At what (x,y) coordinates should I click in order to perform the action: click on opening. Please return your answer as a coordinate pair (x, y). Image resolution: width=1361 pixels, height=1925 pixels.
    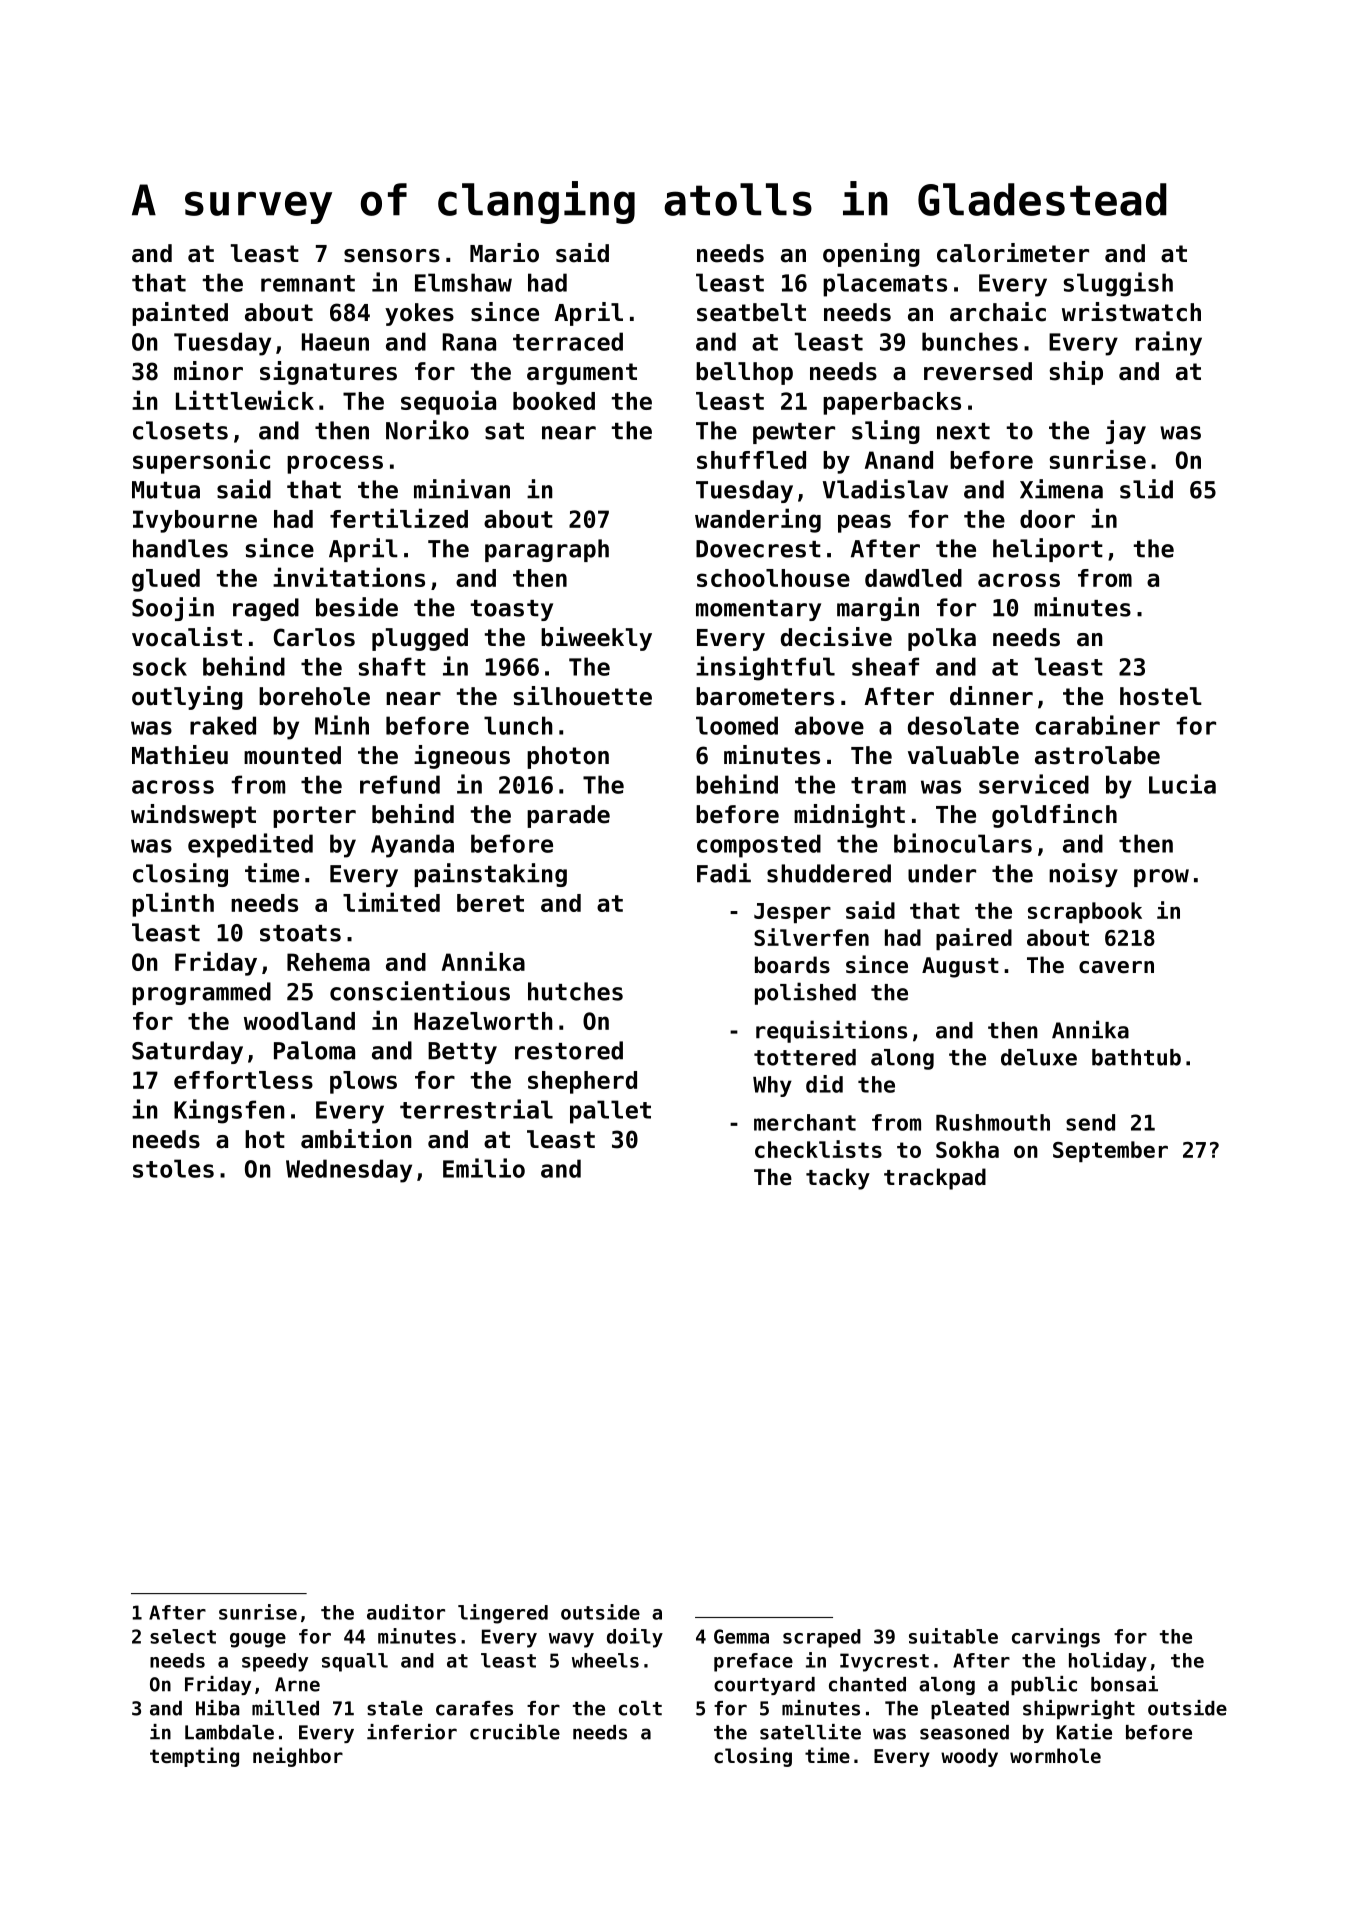
    Looking at the image, I should click on (871, 255).
